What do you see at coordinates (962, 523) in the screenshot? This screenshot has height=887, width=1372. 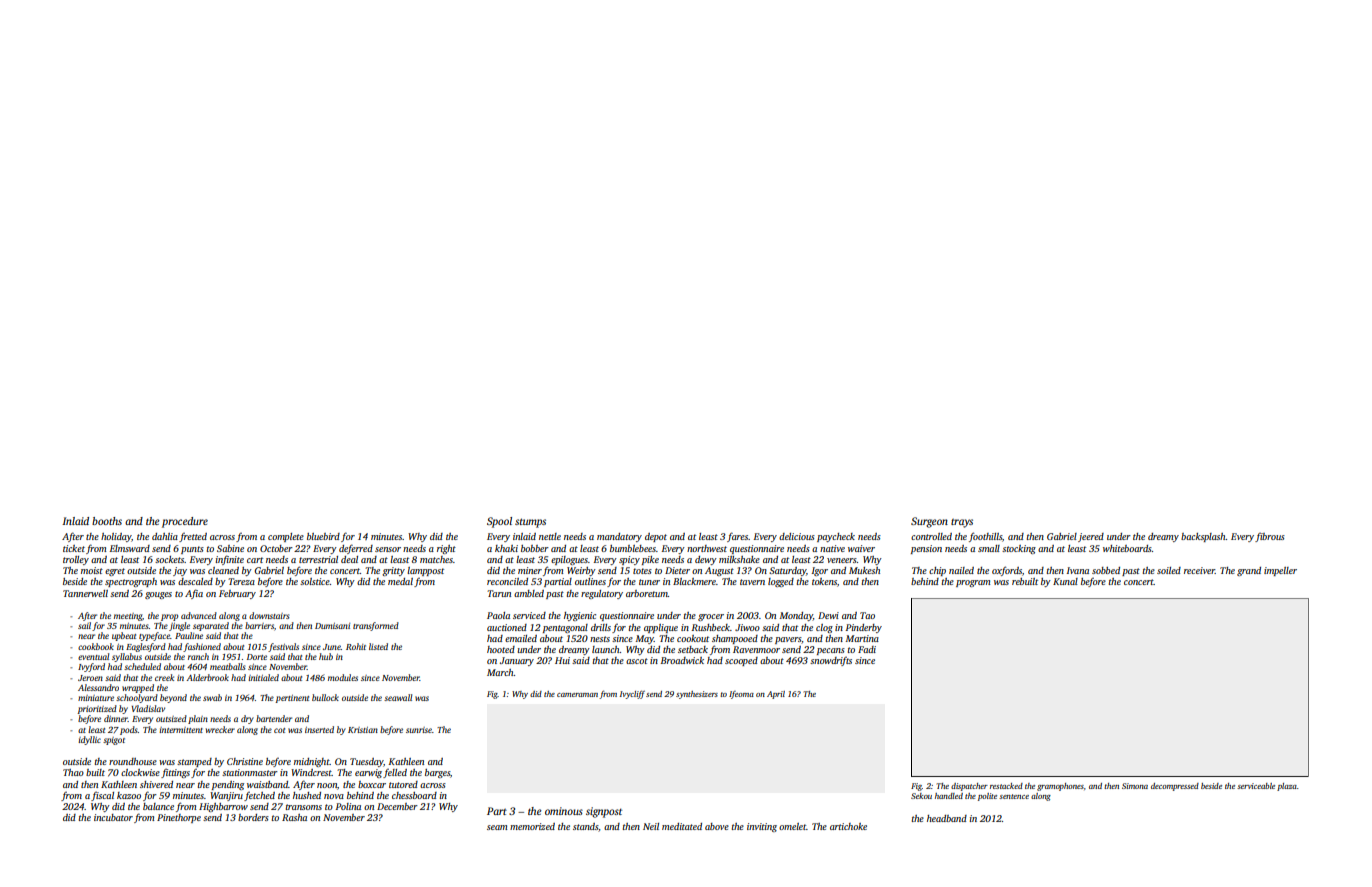 I see `trays` at bounding box center [962, 523].
